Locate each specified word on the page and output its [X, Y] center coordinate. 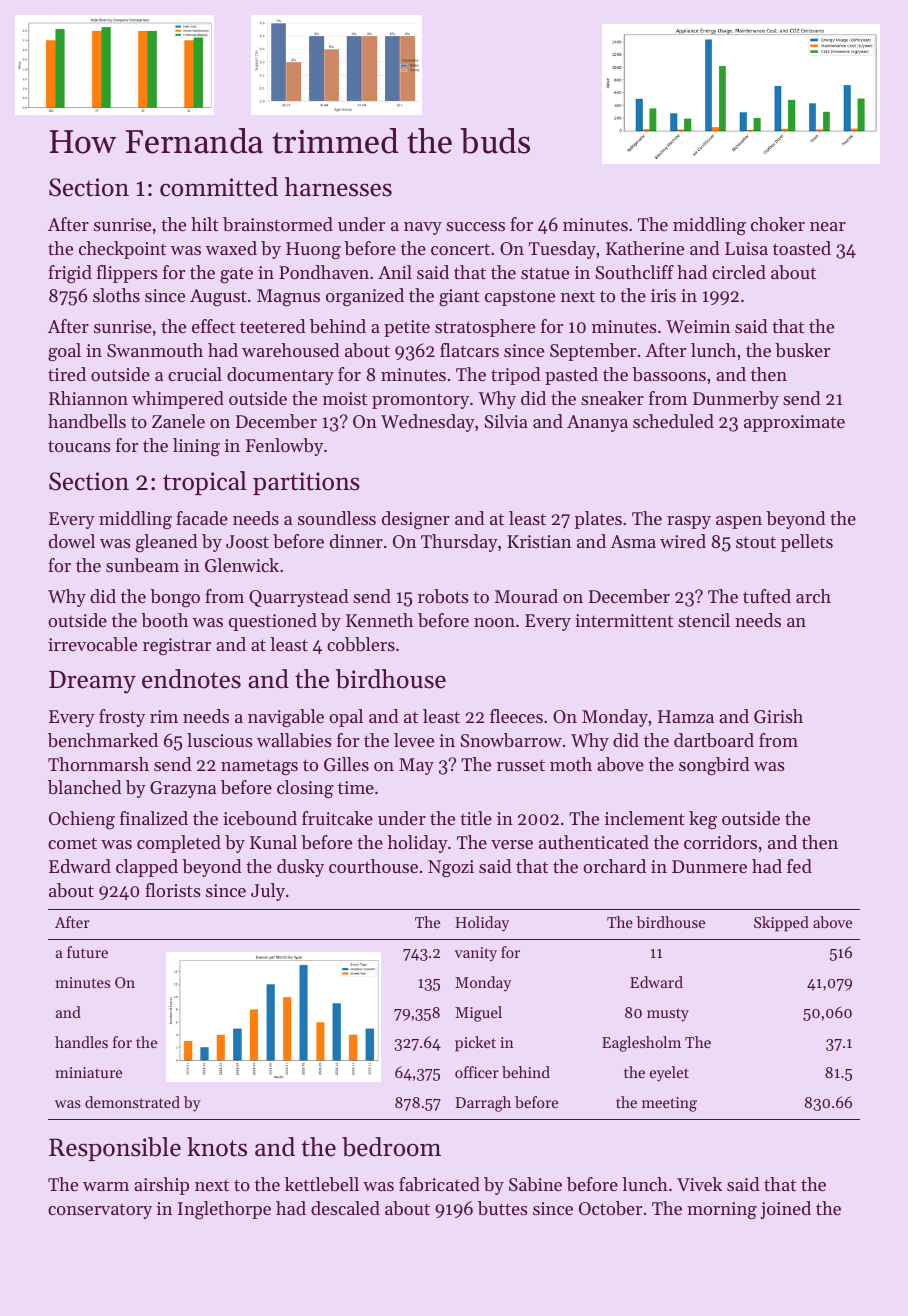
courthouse [373, 866]
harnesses [338, 187]
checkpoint [122, 250]
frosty [122, 718]
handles [81, 1042]
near [828, 226]
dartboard [714, 740]
